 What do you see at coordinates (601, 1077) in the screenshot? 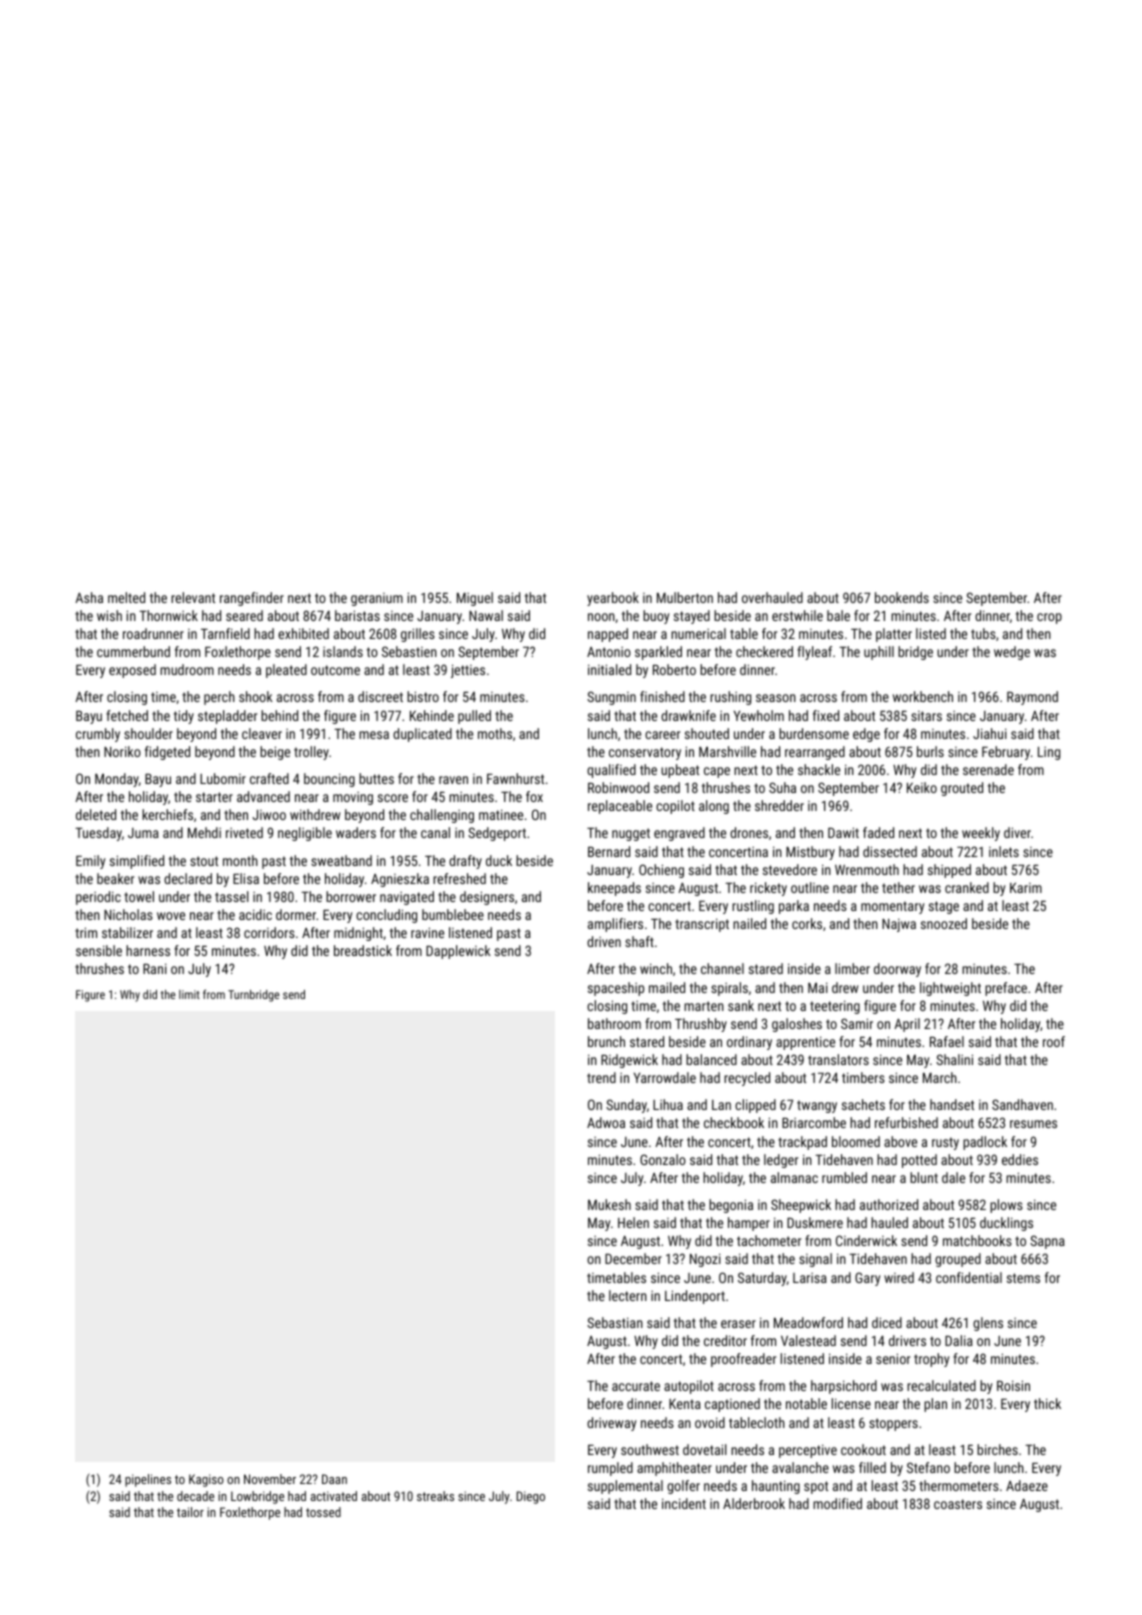
I see `trend` at bounding box center [601, 1077].
